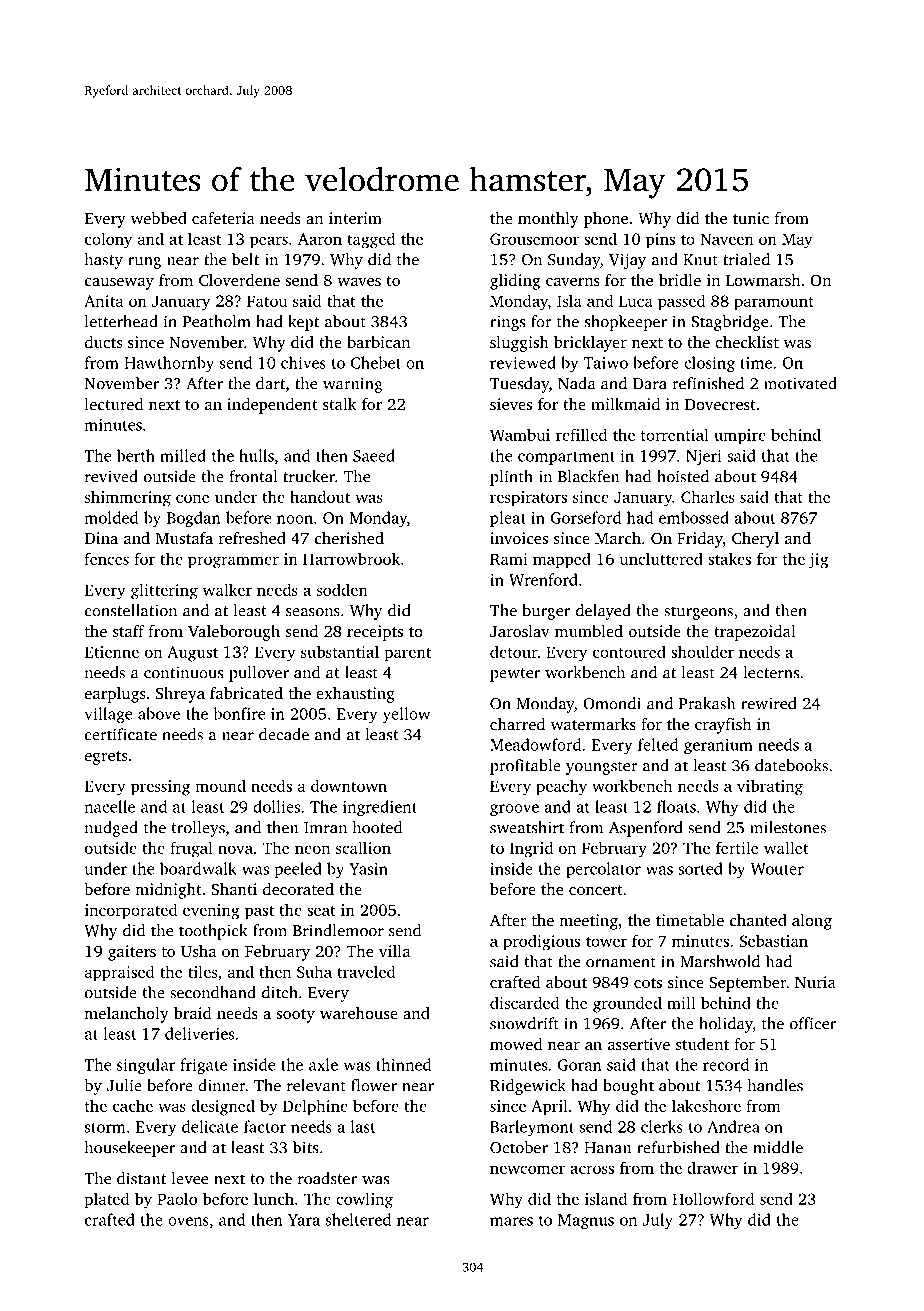 The height and width of the image is (1311, 924). I want to click on monthly, so click(548, 220).
